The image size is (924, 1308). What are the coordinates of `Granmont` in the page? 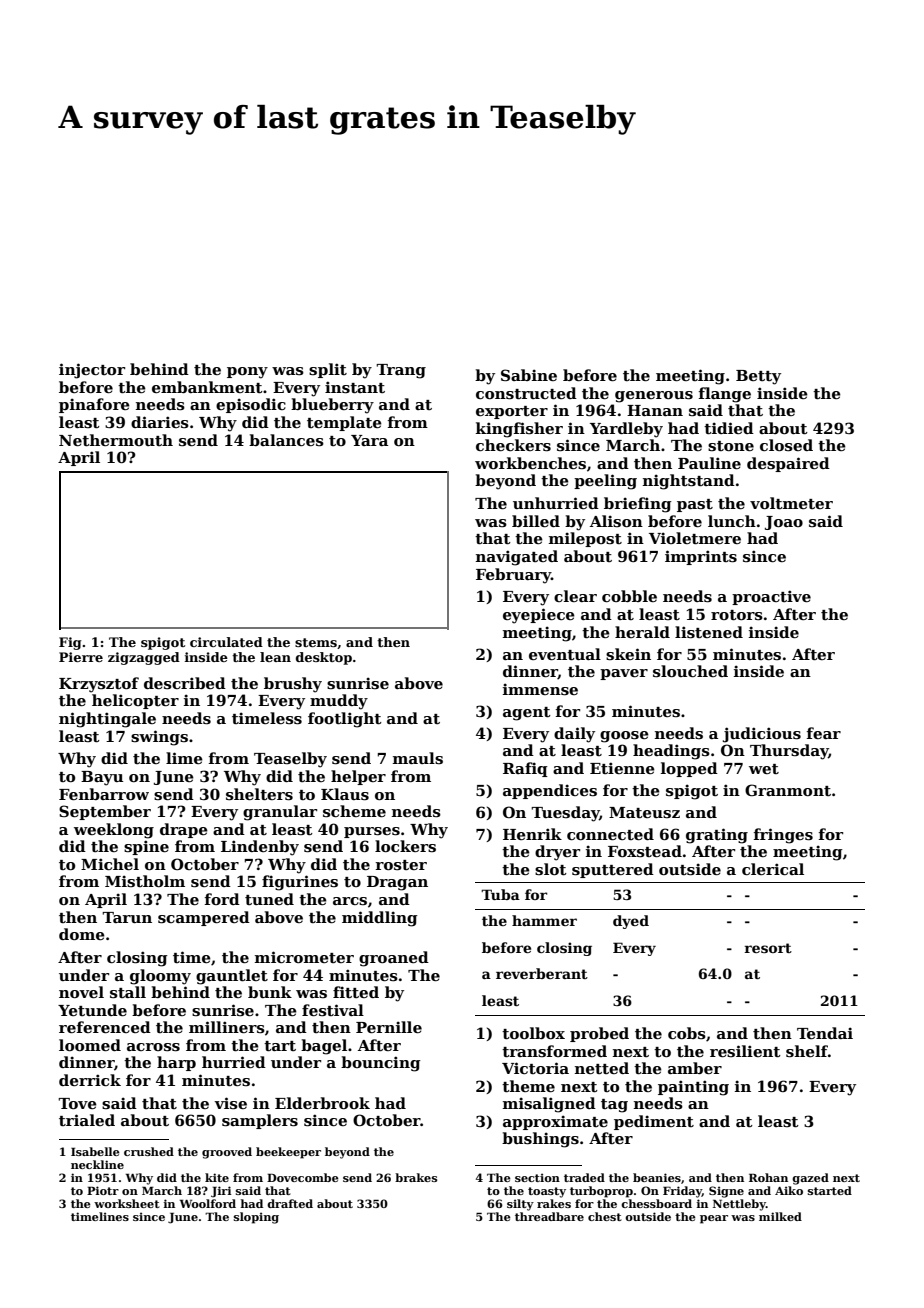 It's located at (788, 790).
